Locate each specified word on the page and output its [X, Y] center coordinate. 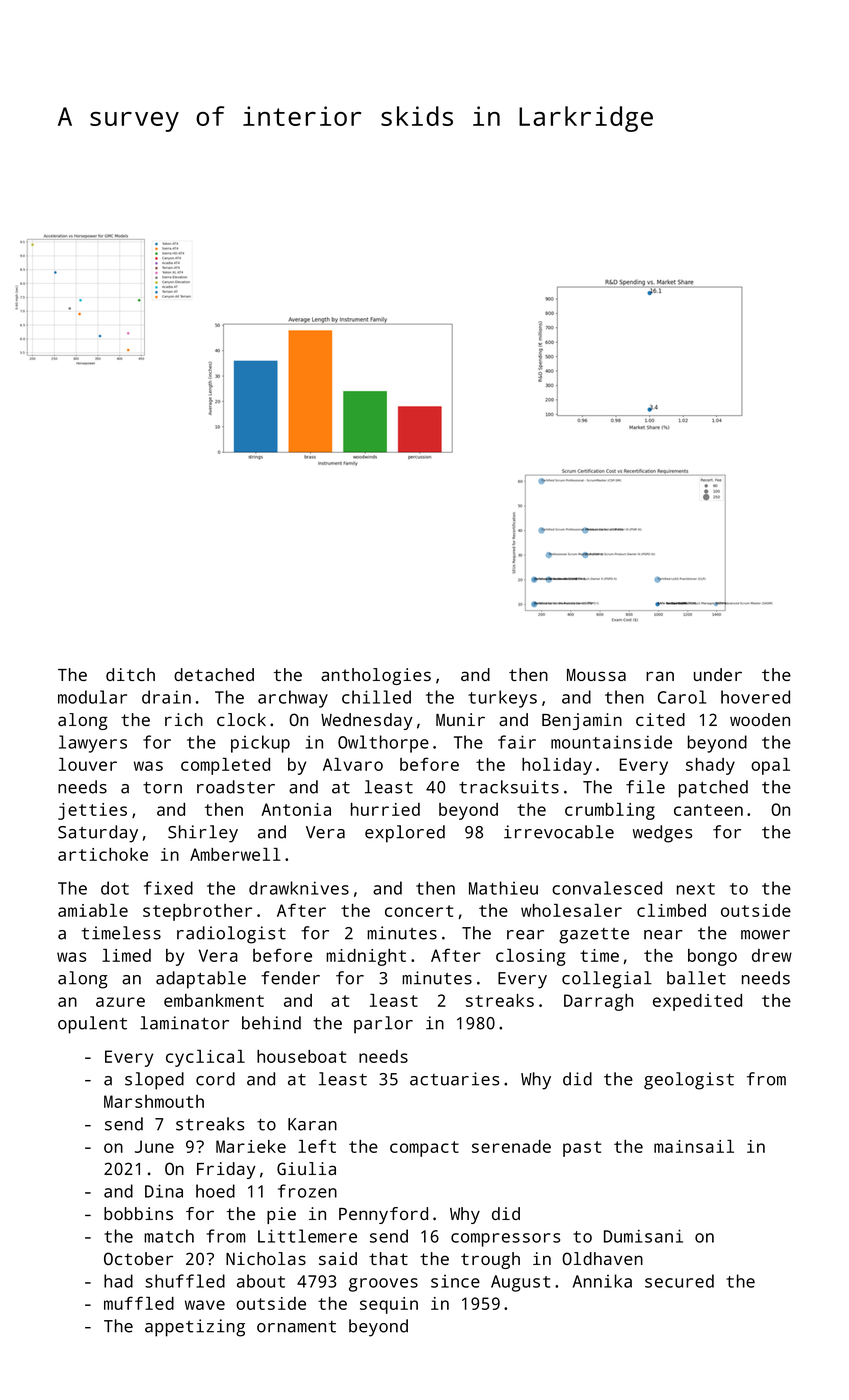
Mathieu [503, 888]
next [696, 889]
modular [92, 697]
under [718, 674]
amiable [93, 910]
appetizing [195, 1328]
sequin [389, 1305]
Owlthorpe [383, 744]
